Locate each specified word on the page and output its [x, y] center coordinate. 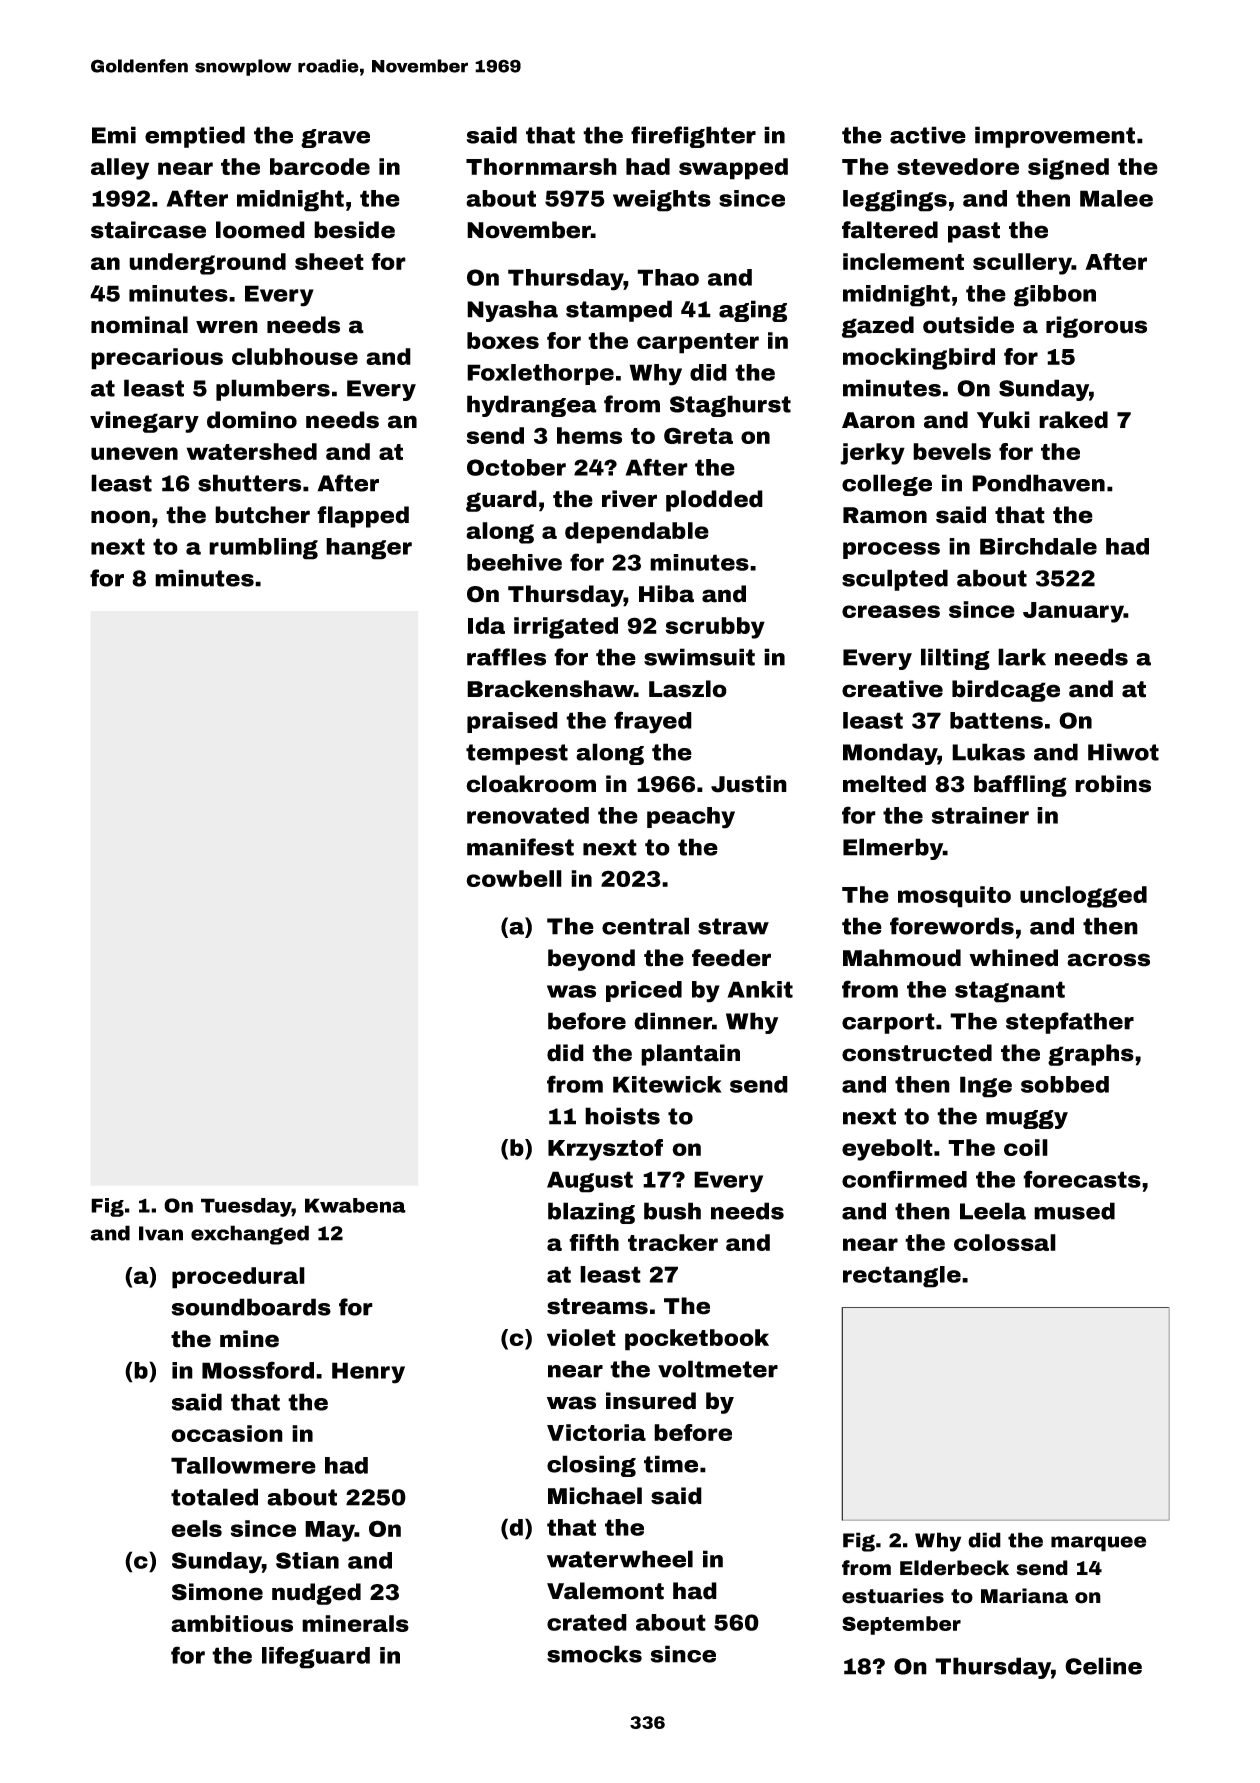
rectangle [902, 1277]
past [974, 232]
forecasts [1082, 1179]
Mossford [258, 1370]
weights [662, 201]
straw [733, 926]
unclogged [1083, 897]
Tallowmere [243, 1465]
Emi [114, 135]
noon [120, 517]
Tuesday [246, 1207]
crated [587, 1622]
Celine [1103, 1666]
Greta [698, 435]
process [891, 550]
